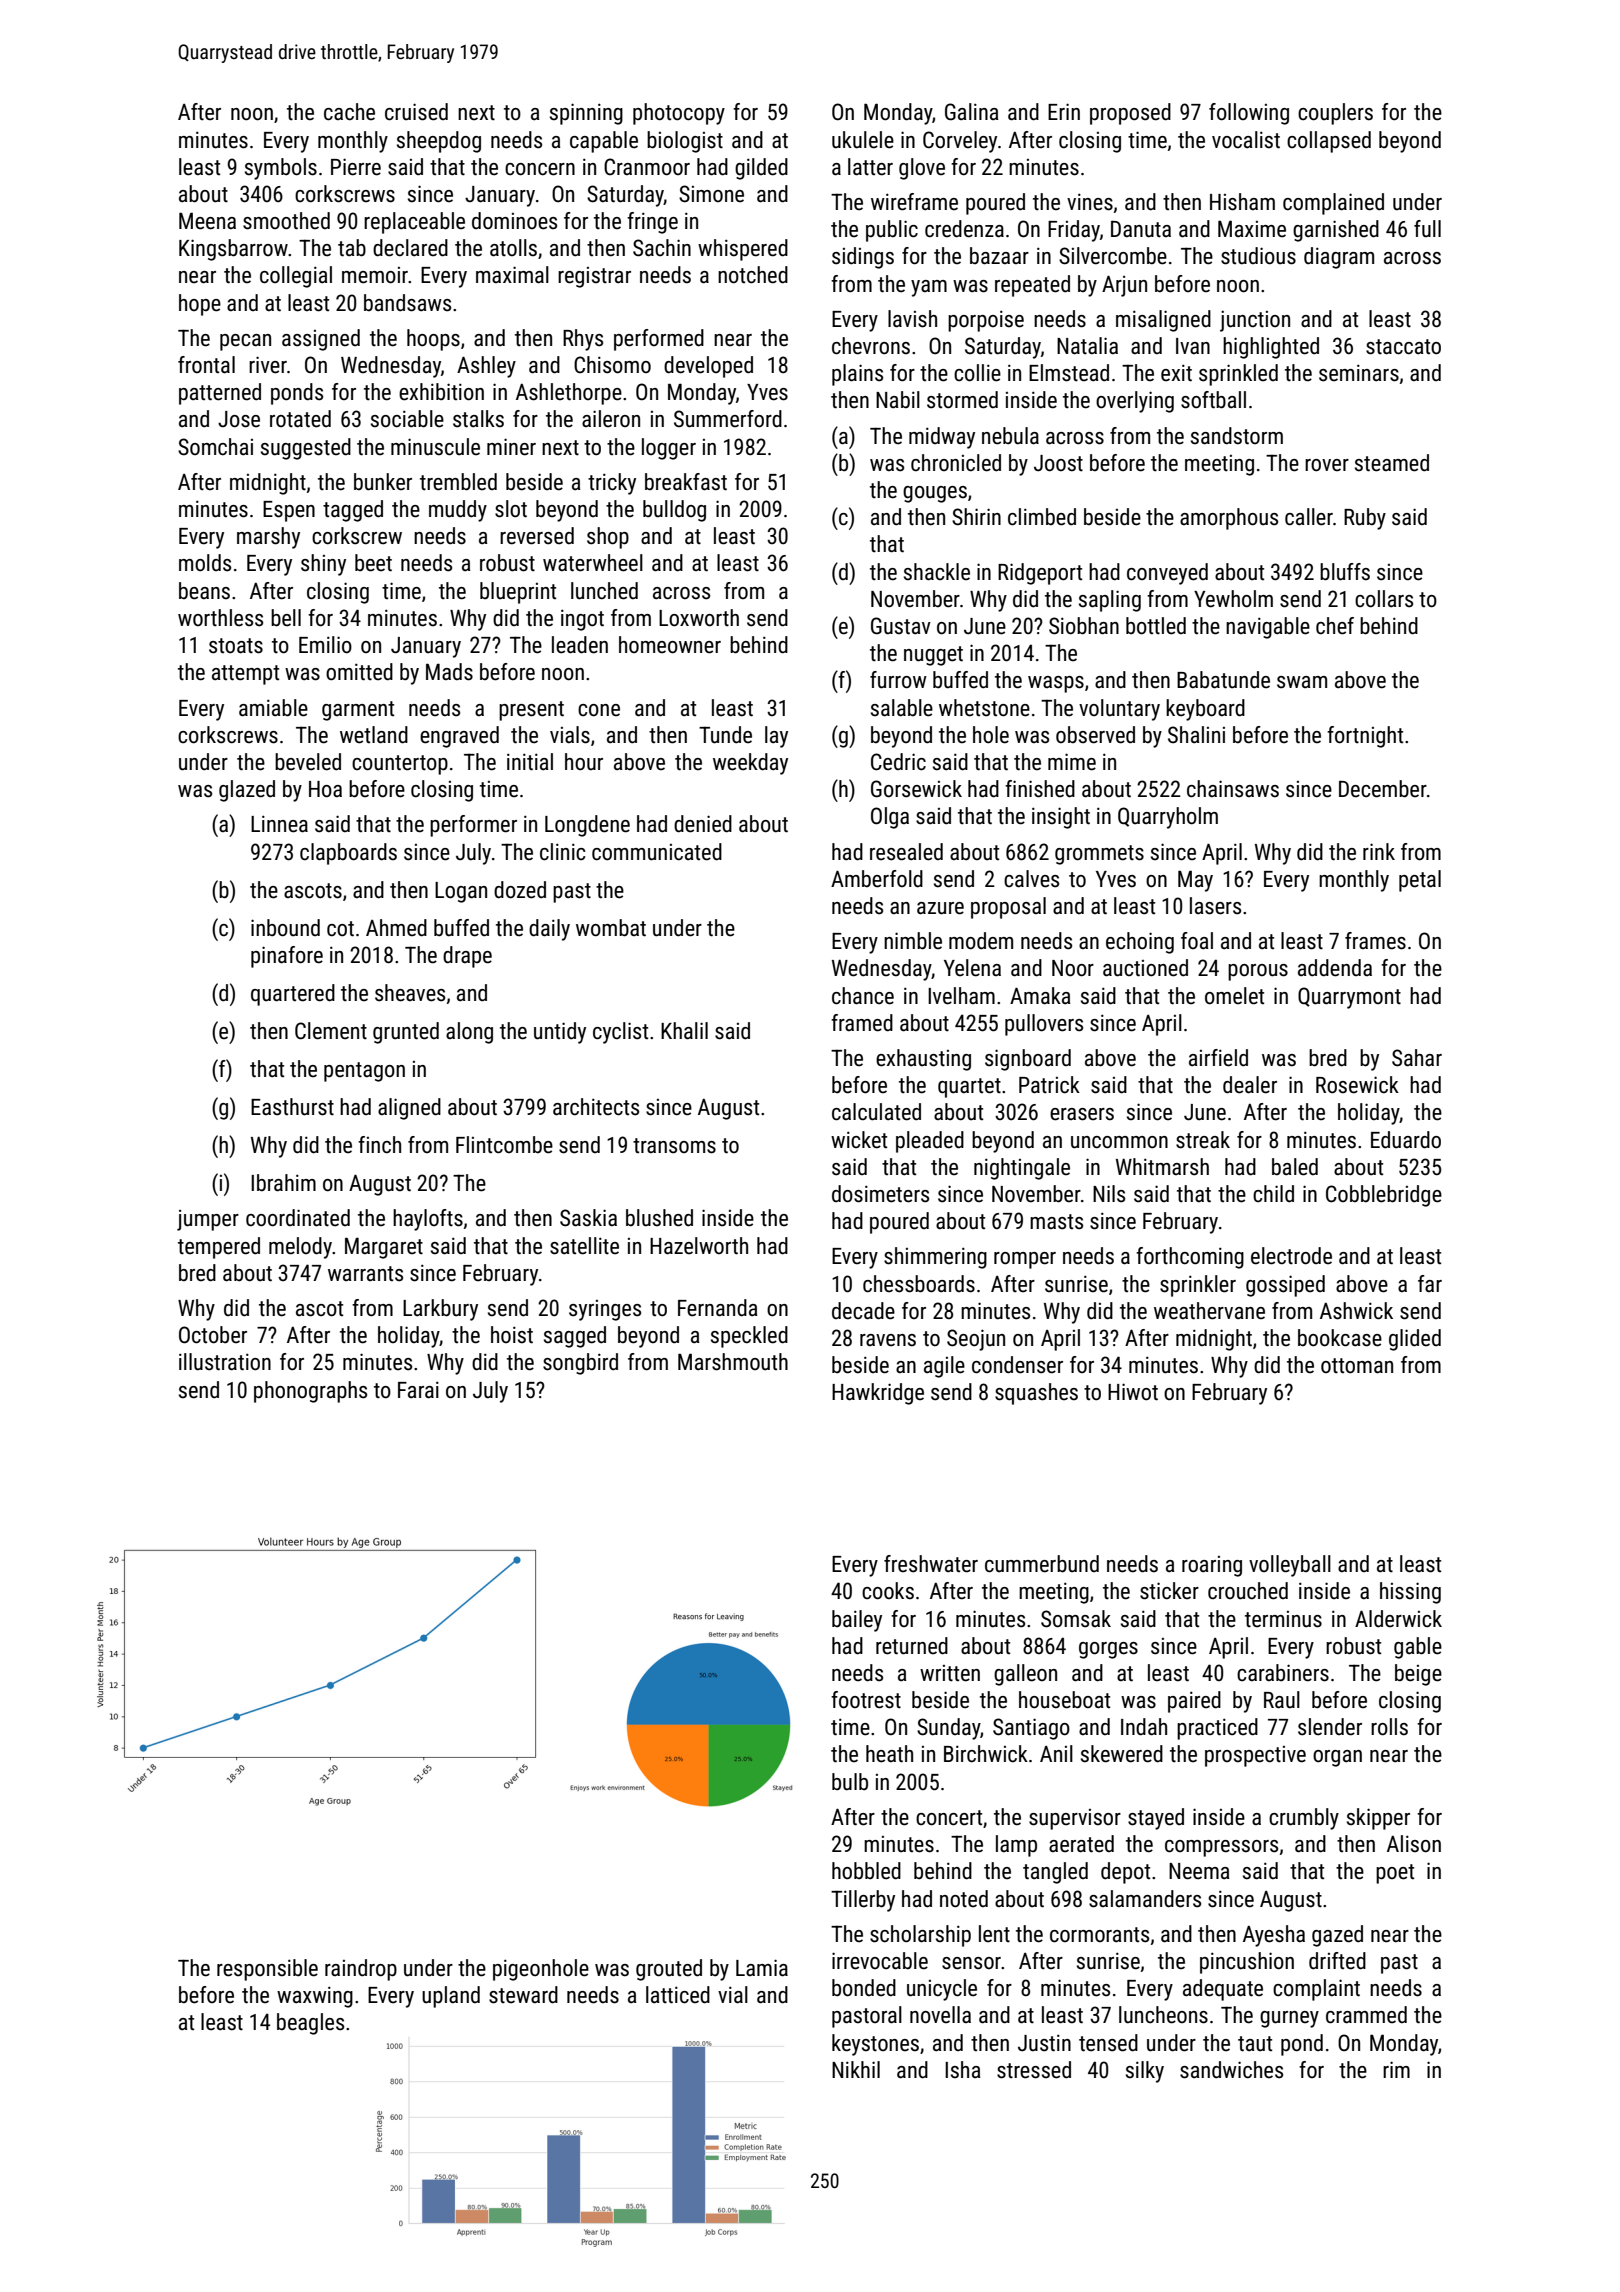 The height and width of the image is (2292, 1620). What do you see at coordinates (289, 511) in the image?
I see `Espen` at bounding box center [289, 511].
